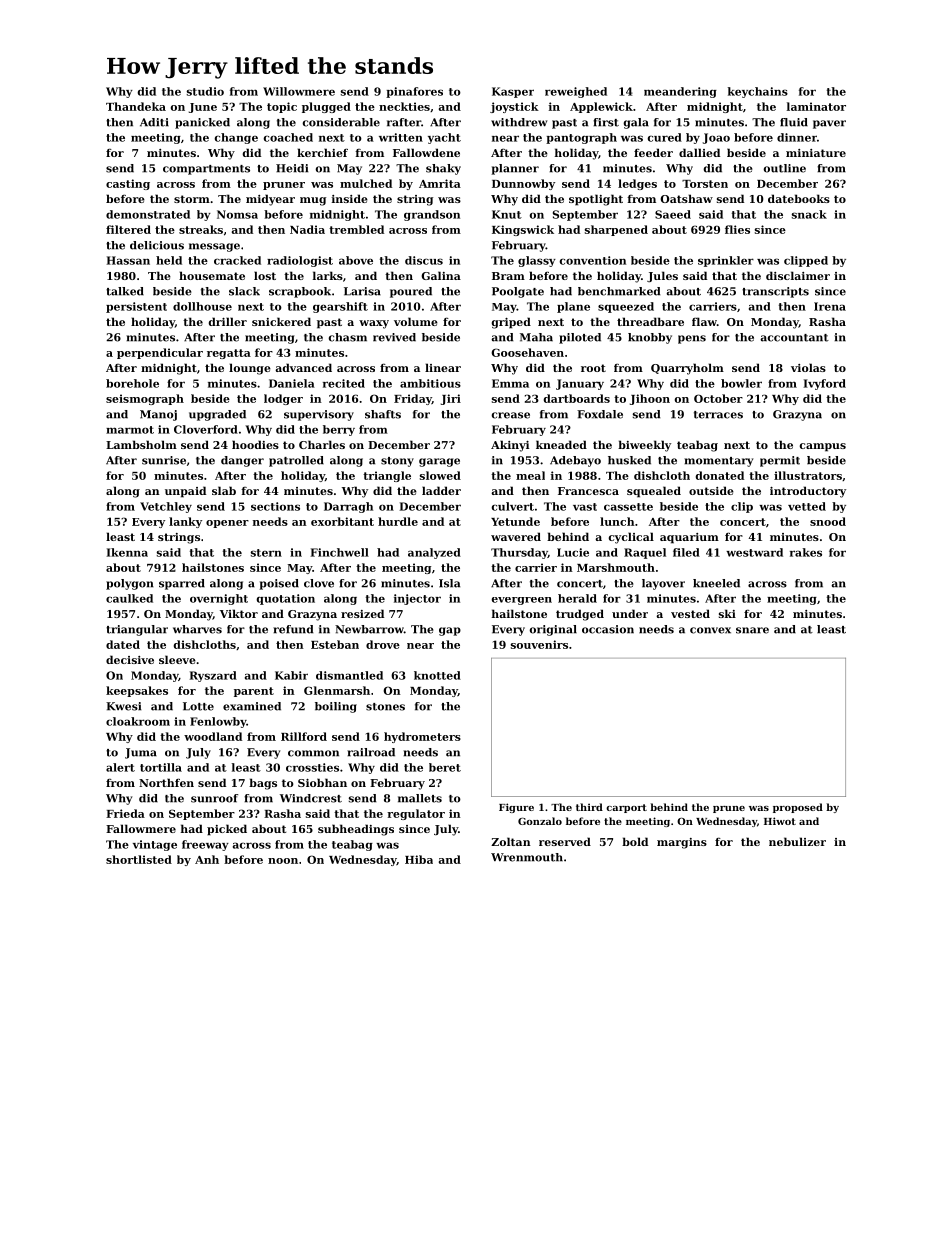  What do you see at coordinates (414, 92) in the page?
I see `pinafores` at bounding box center [414, 92].
